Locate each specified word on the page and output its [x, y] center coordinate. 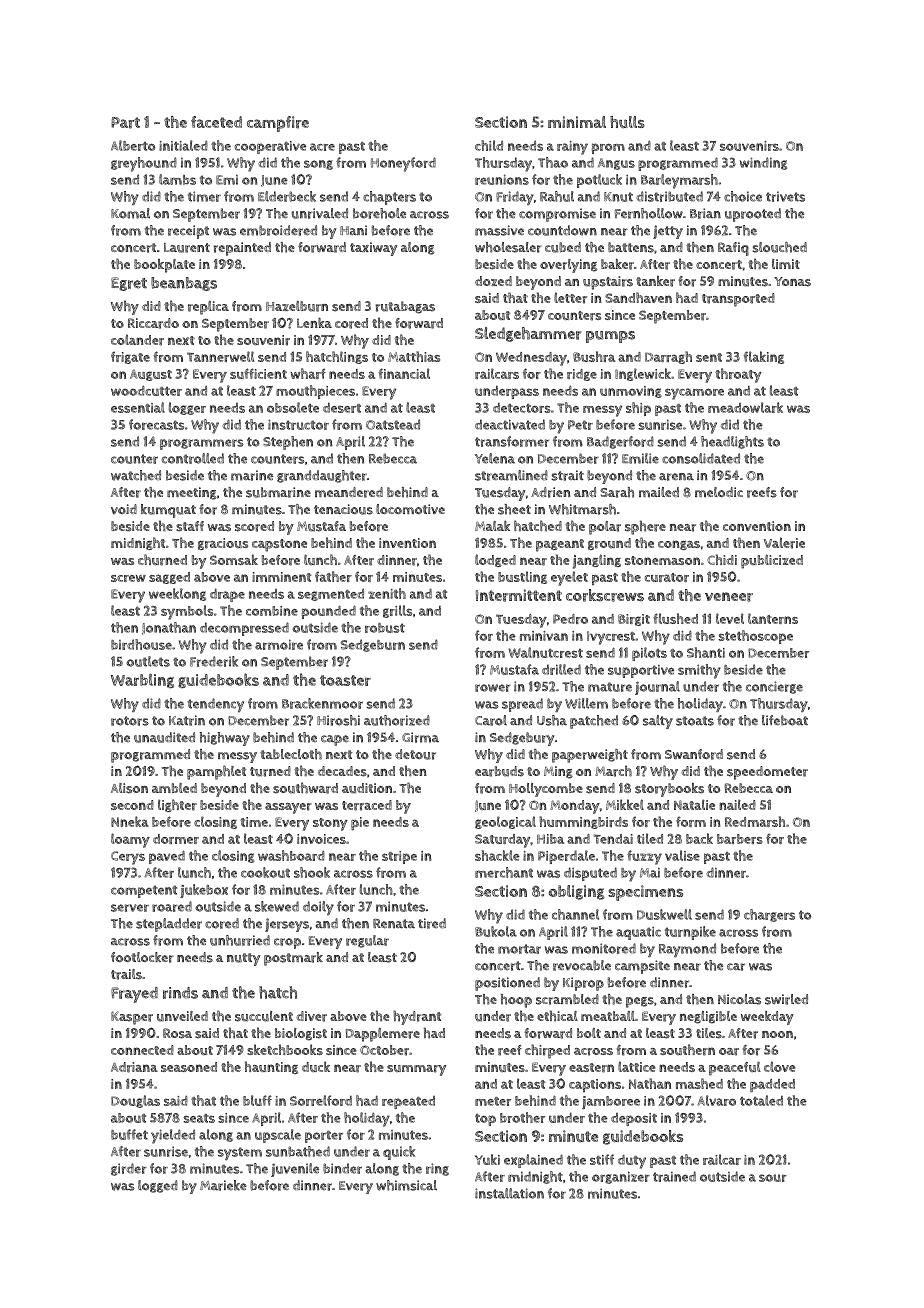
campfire [278, 124]
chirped [547, 1051]
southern [687, 1050]
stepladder [169, 925]
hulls [627, 122]
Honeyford [403, 164]
